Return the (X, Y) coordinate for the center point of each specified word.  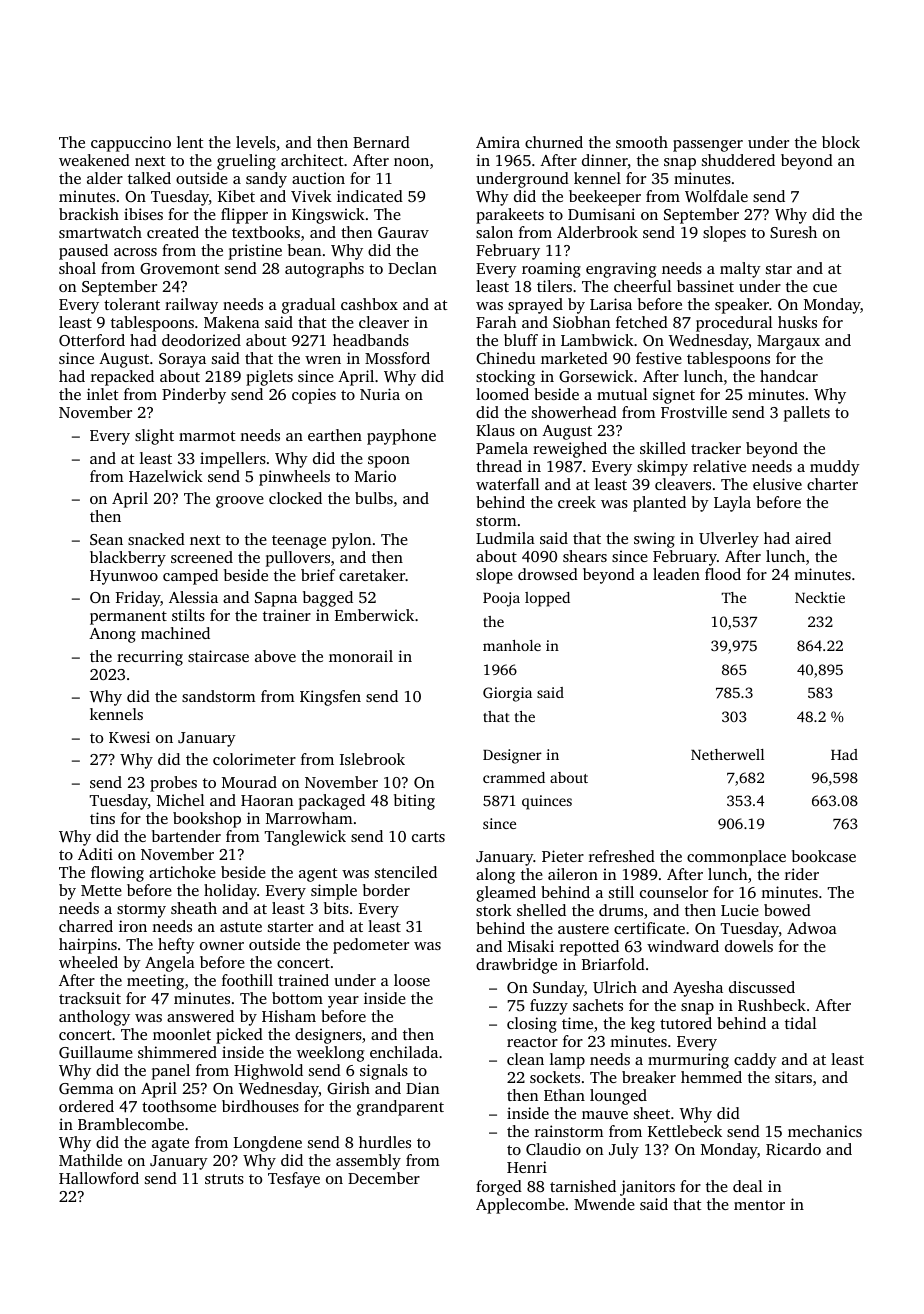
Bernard (381, 142)
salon (494, 232)
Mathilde (90, 1160)
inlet (103, 394)
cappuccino (131, 144)
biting (414, 802)
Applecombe (520, 1206)
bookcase (824, 856)
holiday (230, 892)
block (841, 142)
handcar (789, 376)
